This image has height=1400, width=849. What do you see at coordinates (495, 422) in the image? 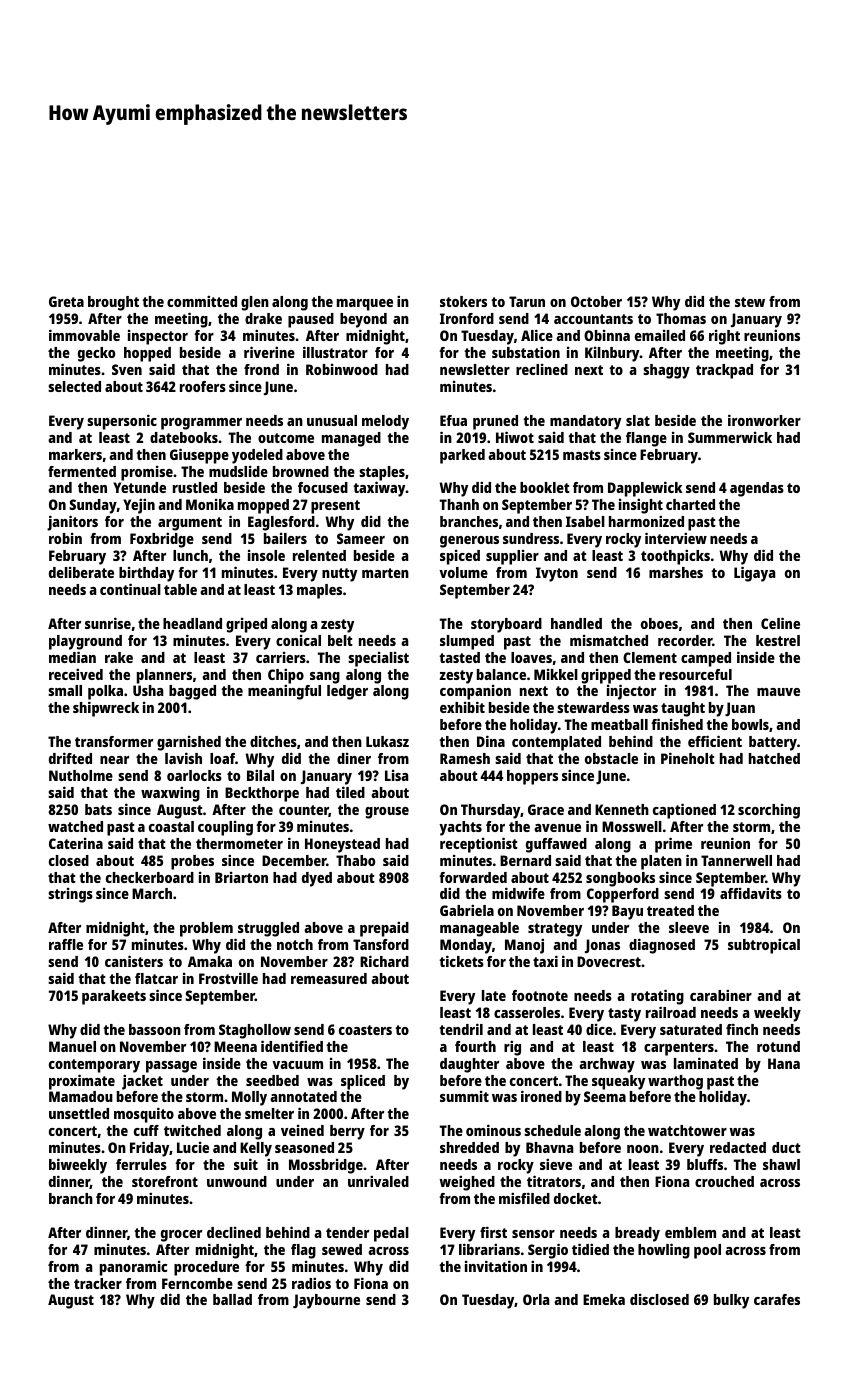
I see `pruned` at bounding box center [495, 422].
